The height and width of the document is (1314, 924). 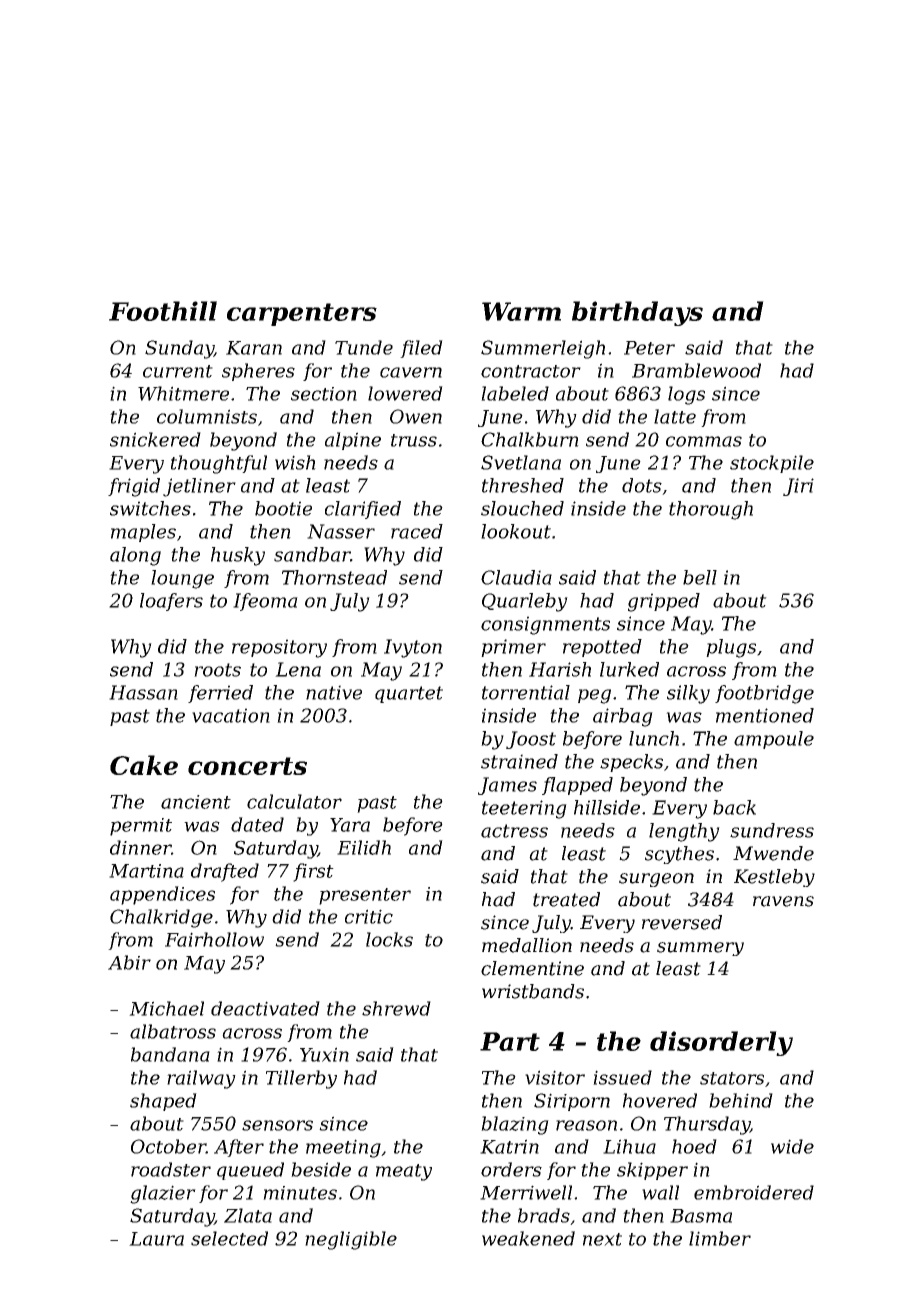 What do you see at coordinates (312, 554) in the document?
I see `sandbar` at bounding box center [312, 554].
